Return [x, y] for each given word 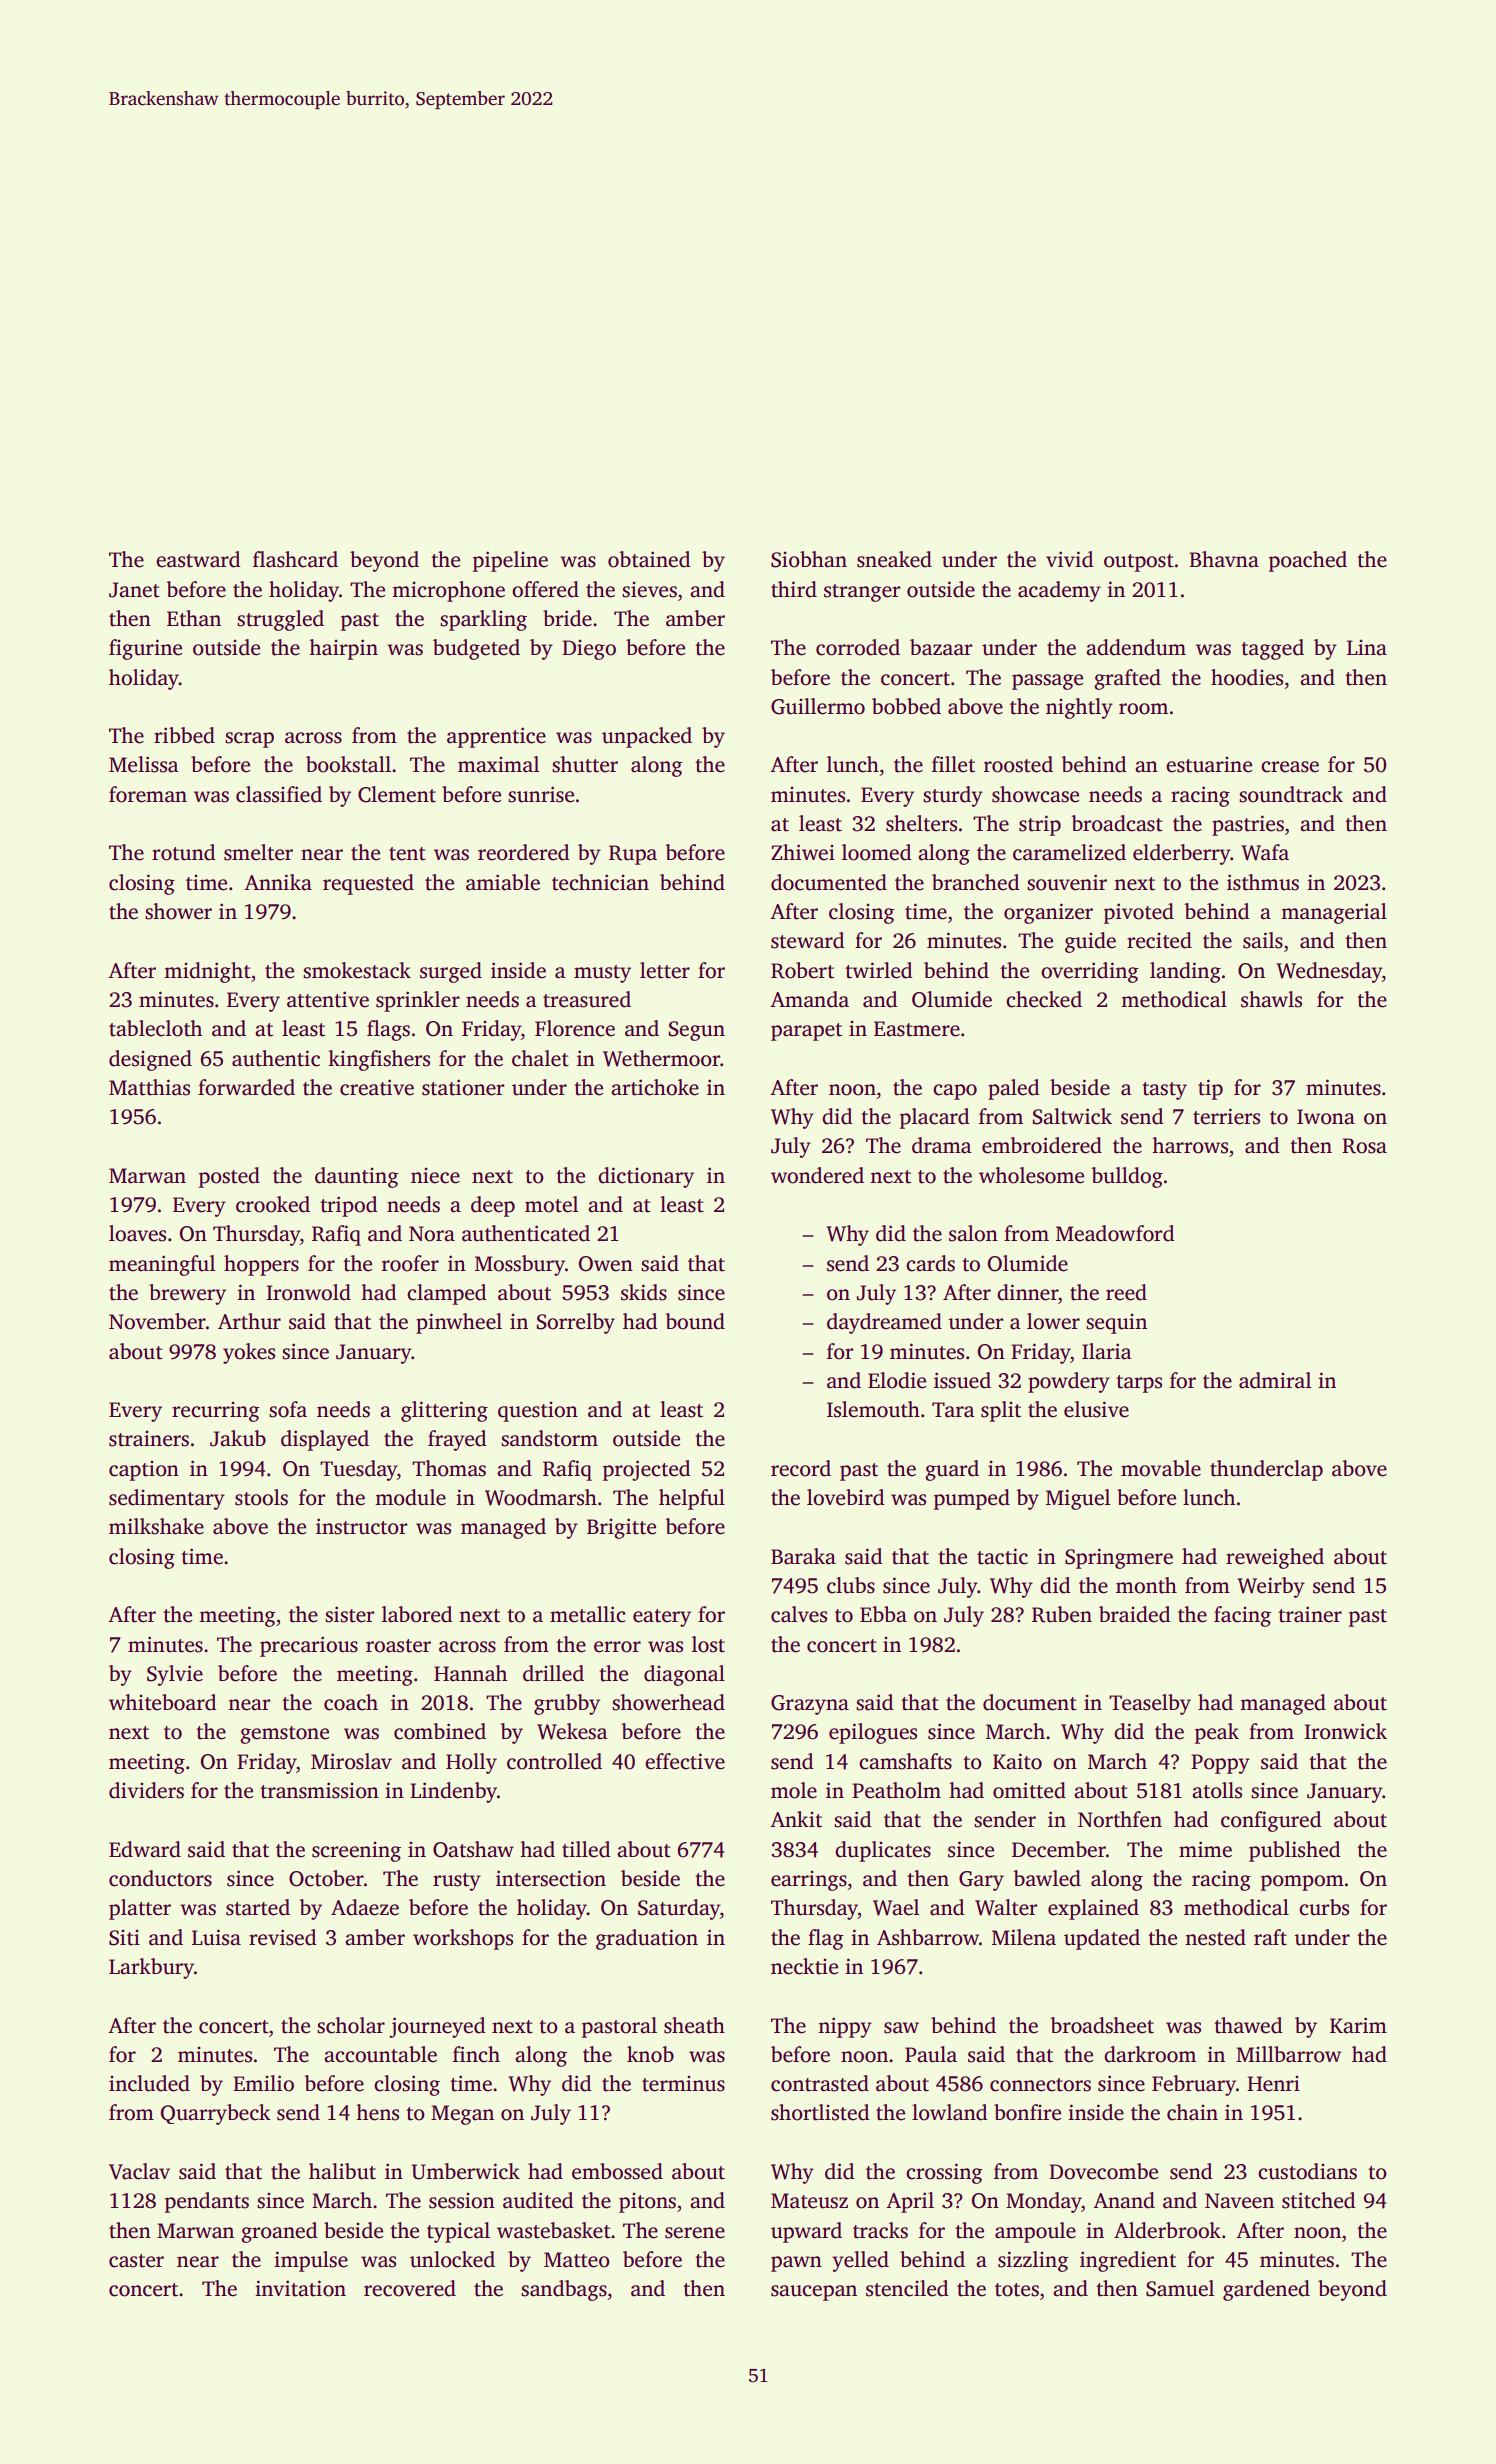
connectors [1040, 2085]
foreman [148, 794]
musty [602, 974]
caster [136, 2261]
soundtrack [1291, 794]
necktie [804, 1966]
